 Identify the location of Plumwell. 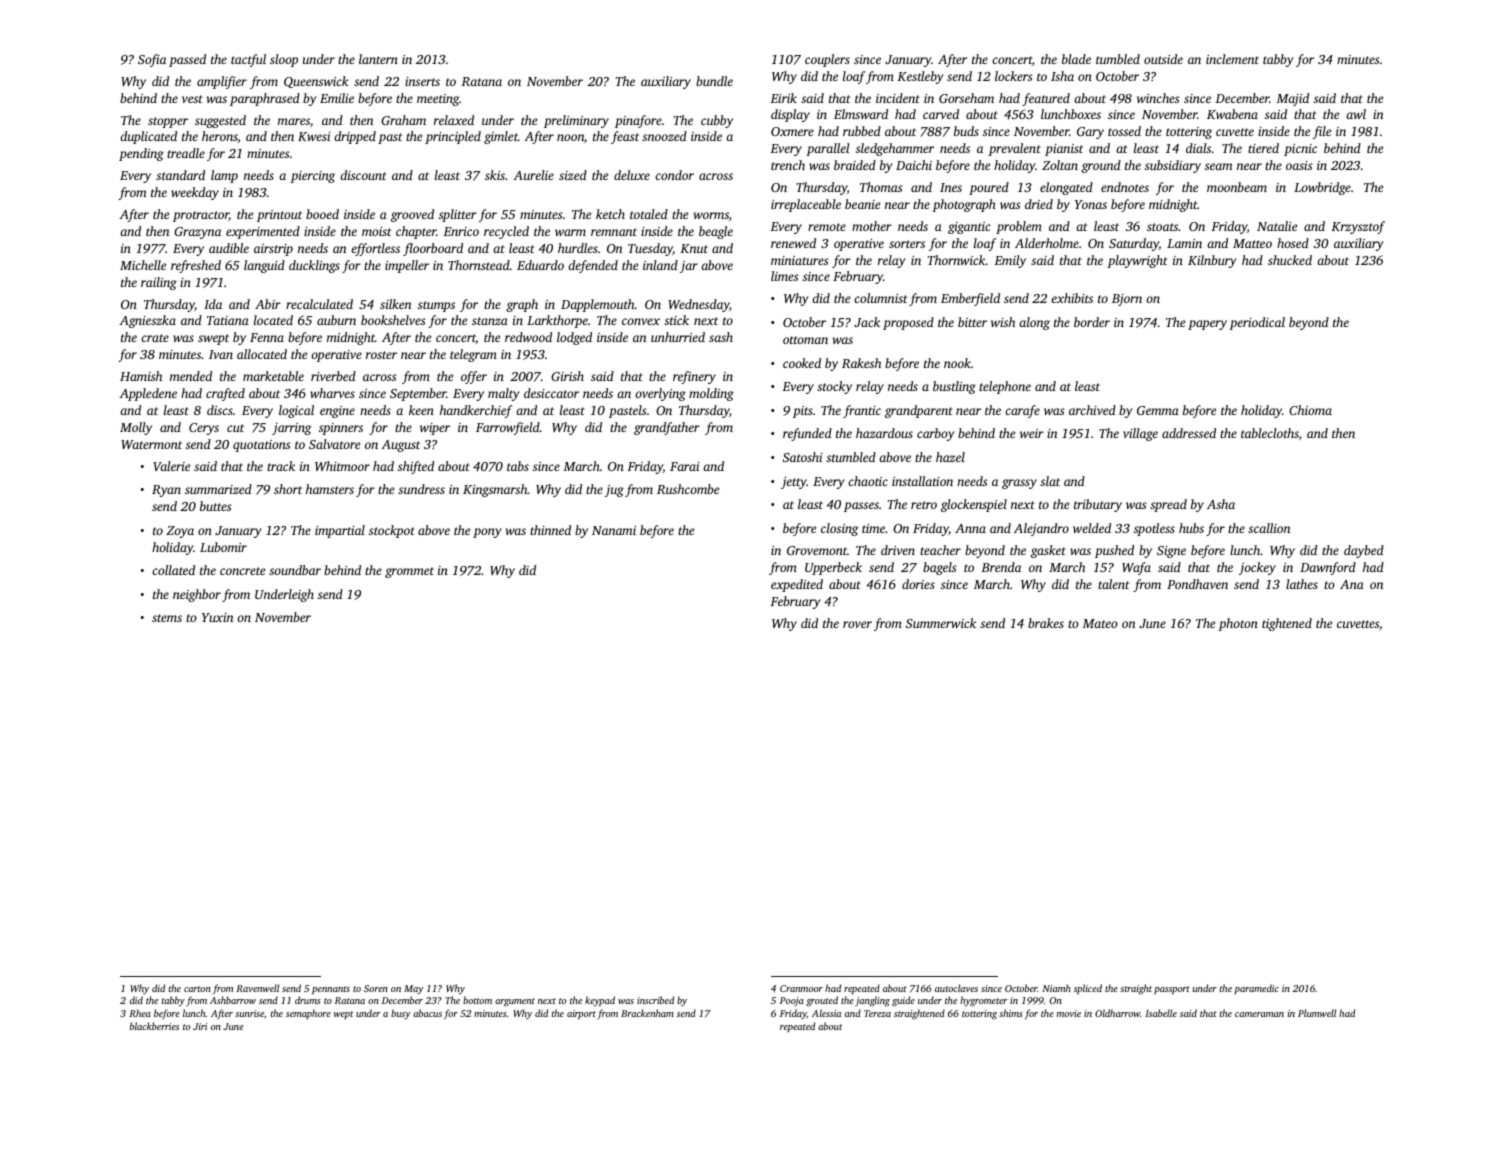
(1317, 1013).
